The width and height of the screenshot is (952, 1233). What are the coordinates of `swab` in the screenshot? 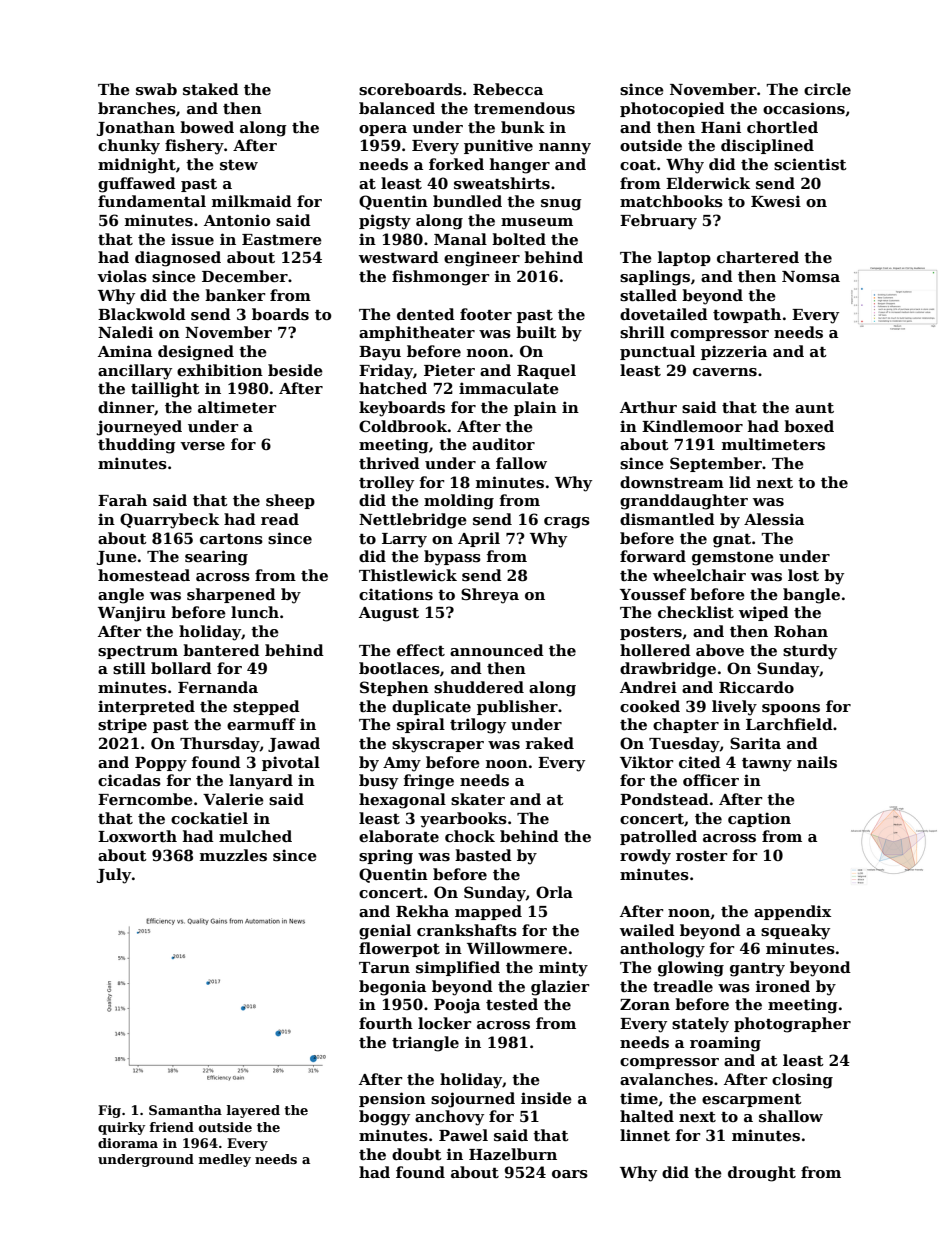 It's located at (156, 89).
